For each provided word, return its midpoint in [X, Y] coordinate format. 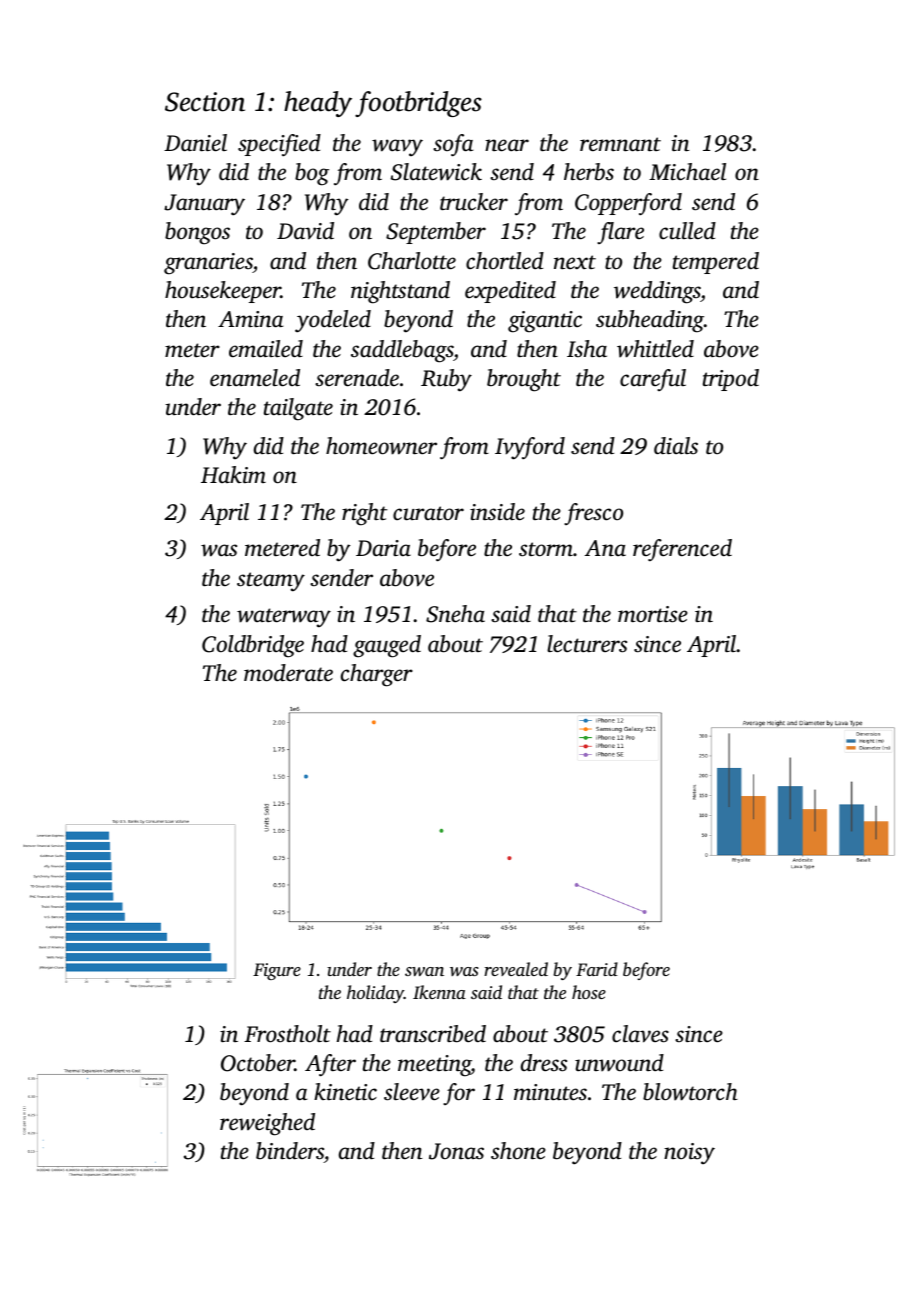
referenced [682, 550]
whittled [655, 349]
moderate [288, 673]
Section [205, 102]
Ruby [446, 380]
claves [640, 1034]
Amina [250, 319]
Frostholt [287, 1034]
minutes [550, 1092]
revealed [516, 969]
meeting [434, 1066]
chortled [505, 261]
